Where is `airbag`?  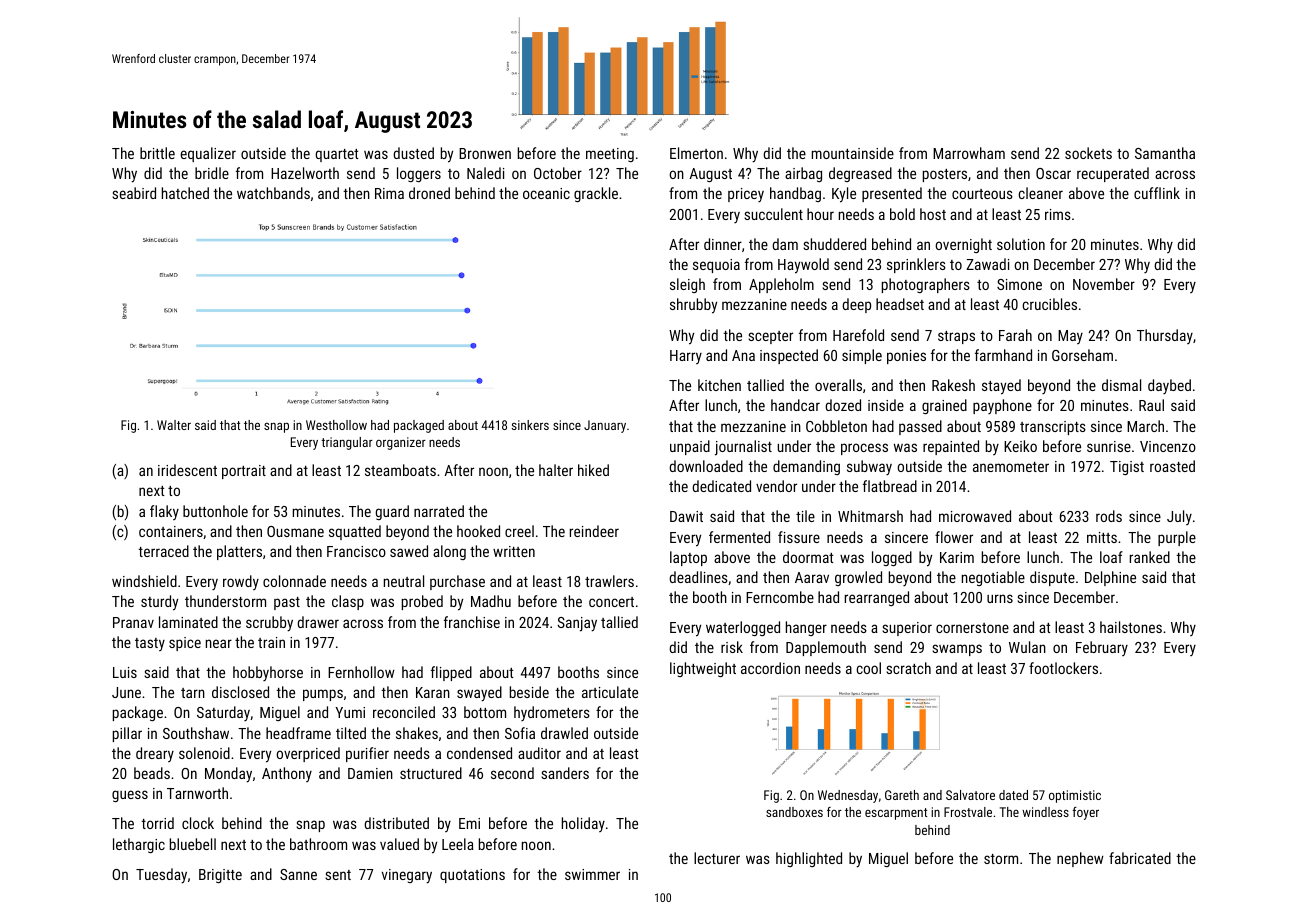
airbag is located at coordinates (803, 174).
